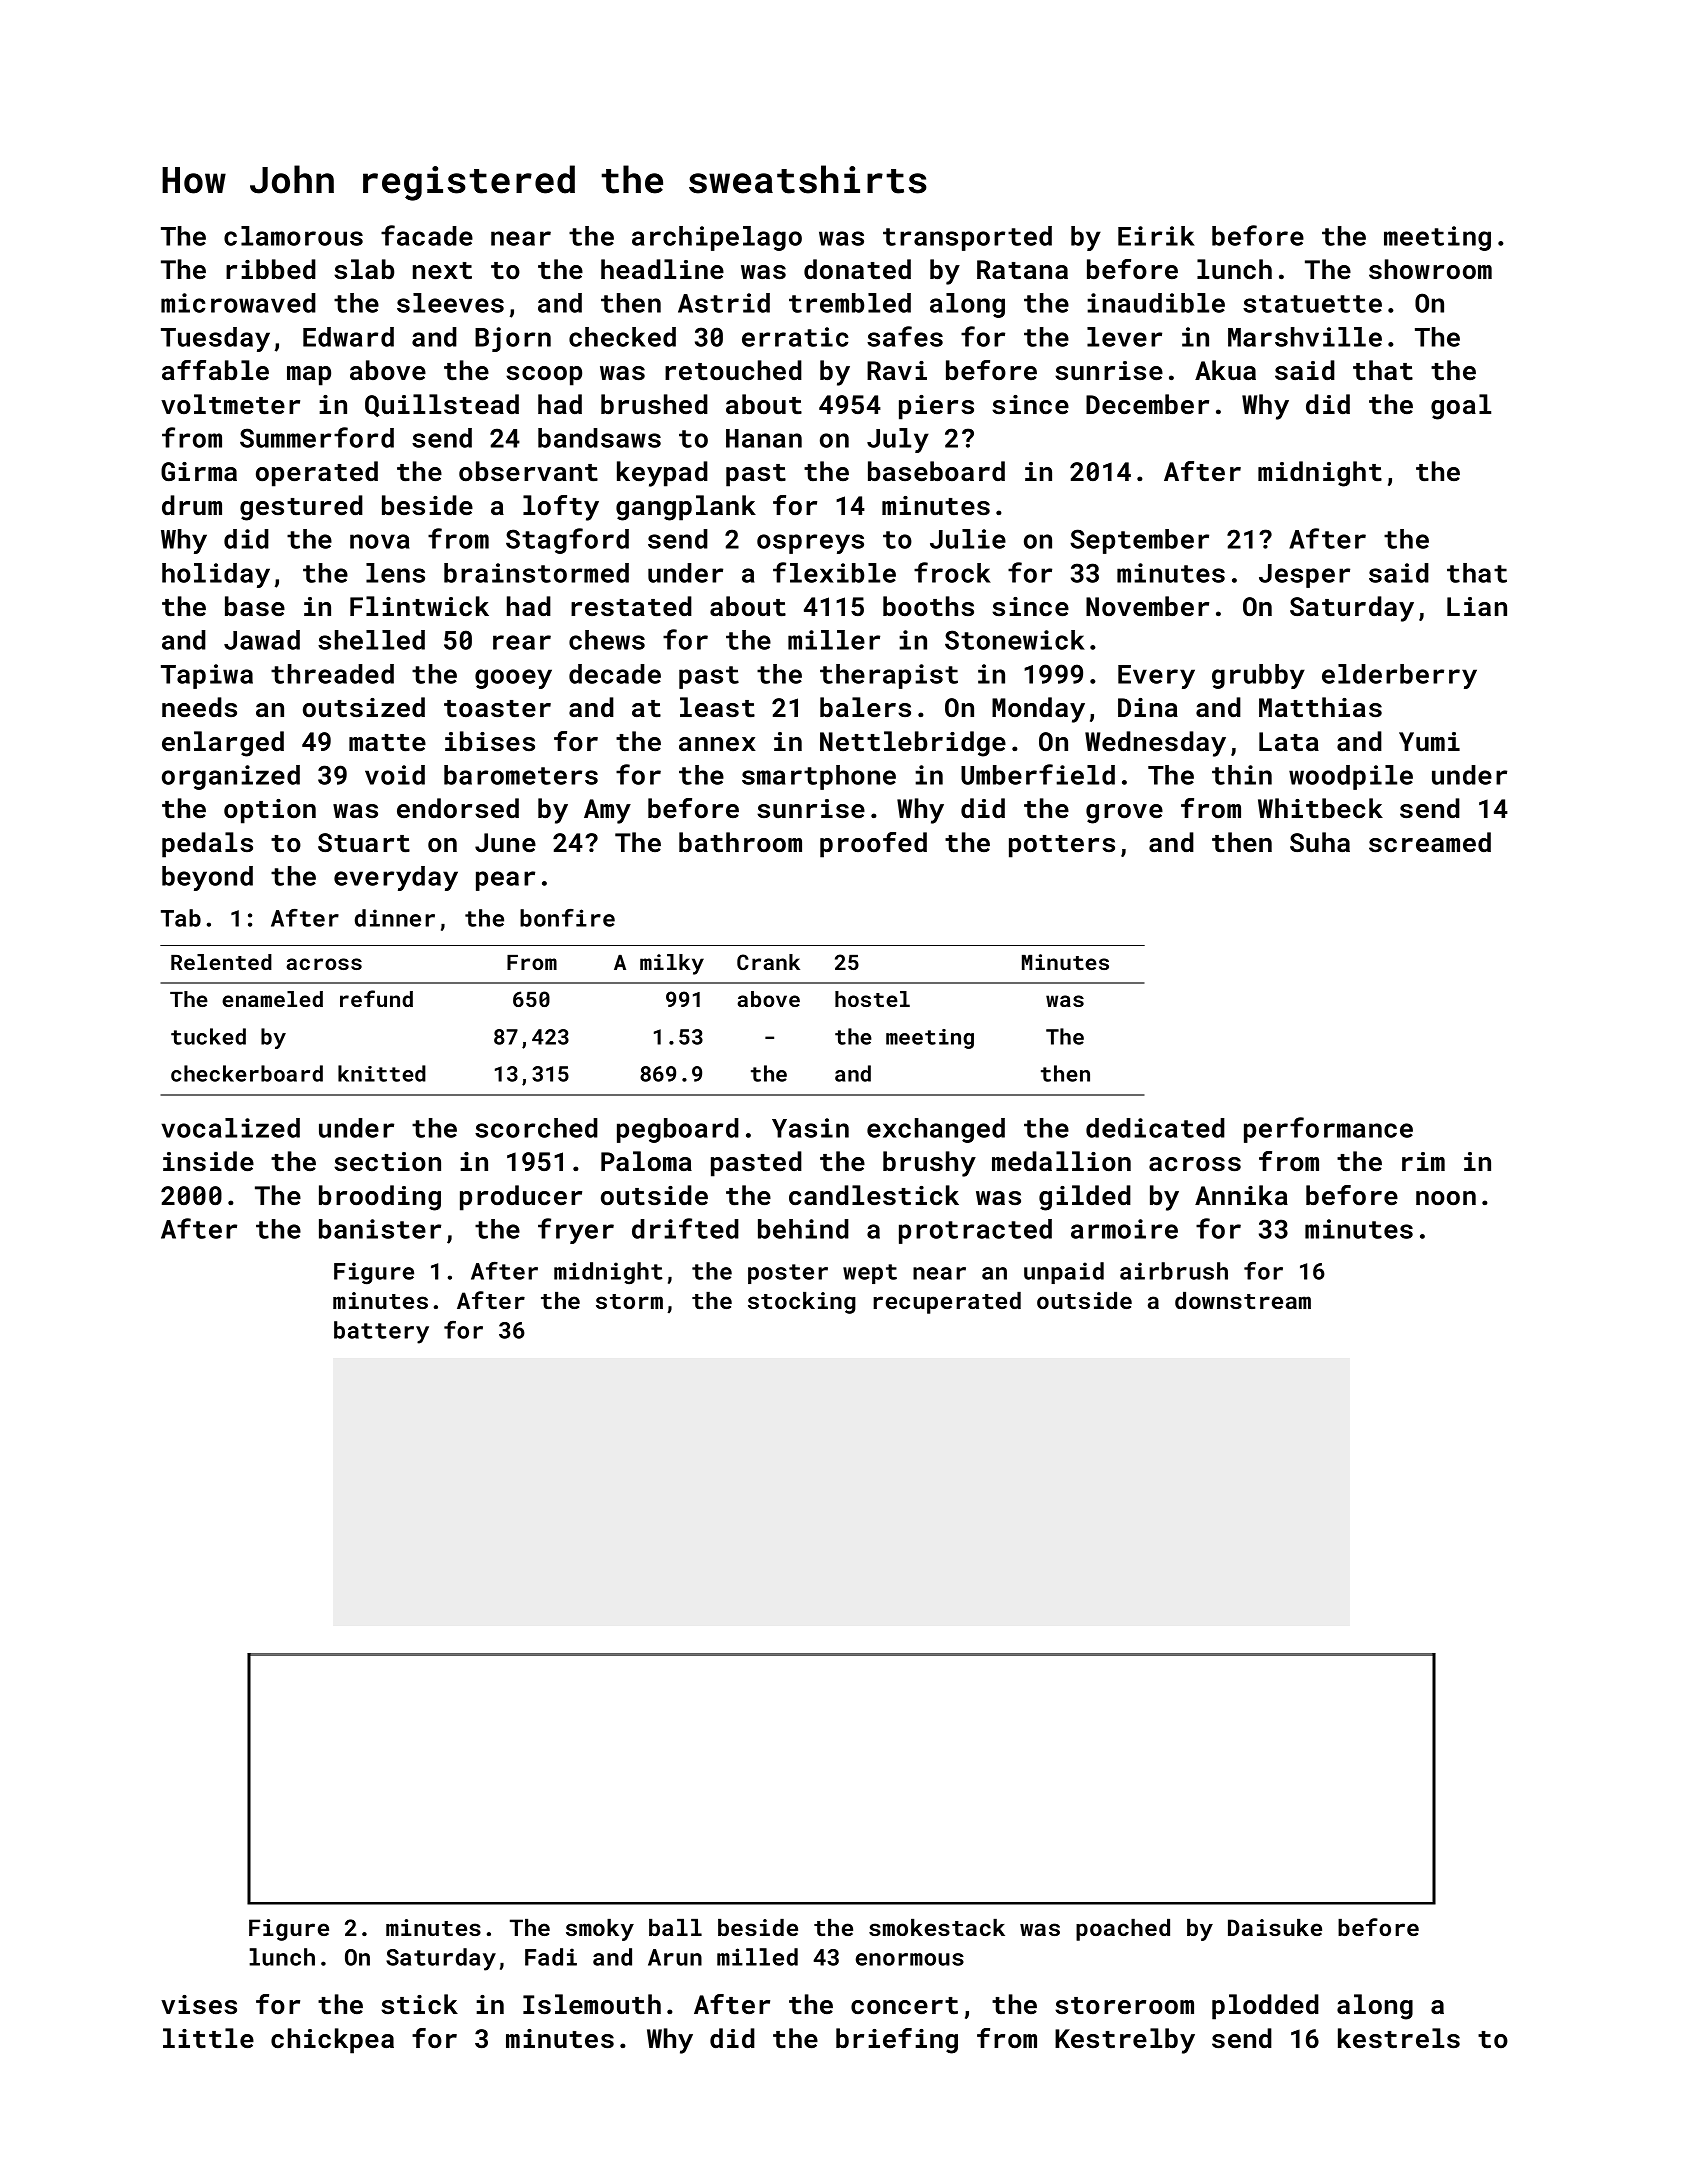  What do you see at coordinates (450, 303) in the screenshot?
I see `sleeves` at bounding box center [450, 303].
